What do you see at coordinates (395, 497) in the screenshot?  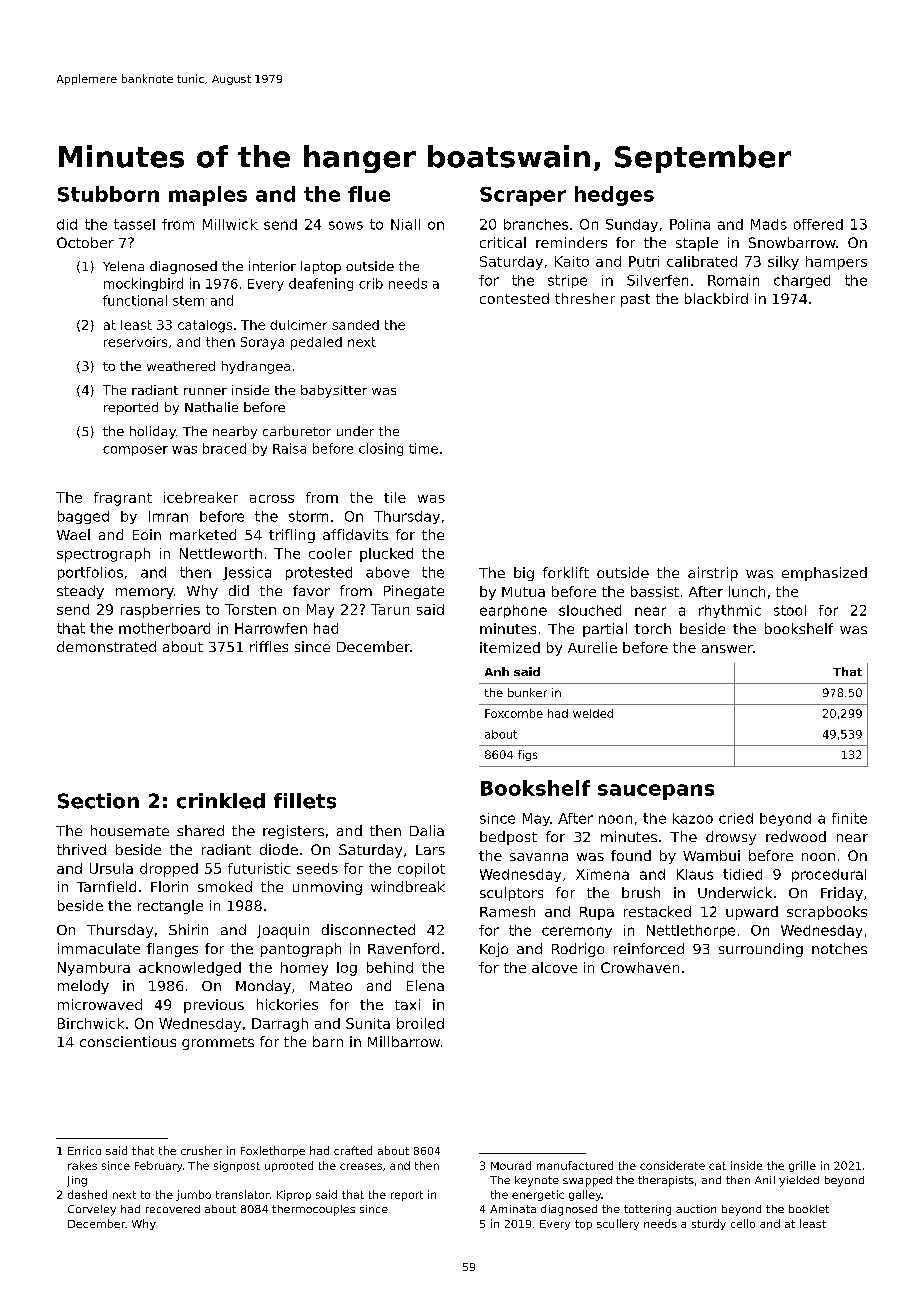 I see `tile` at bounding box center [395, 497].
